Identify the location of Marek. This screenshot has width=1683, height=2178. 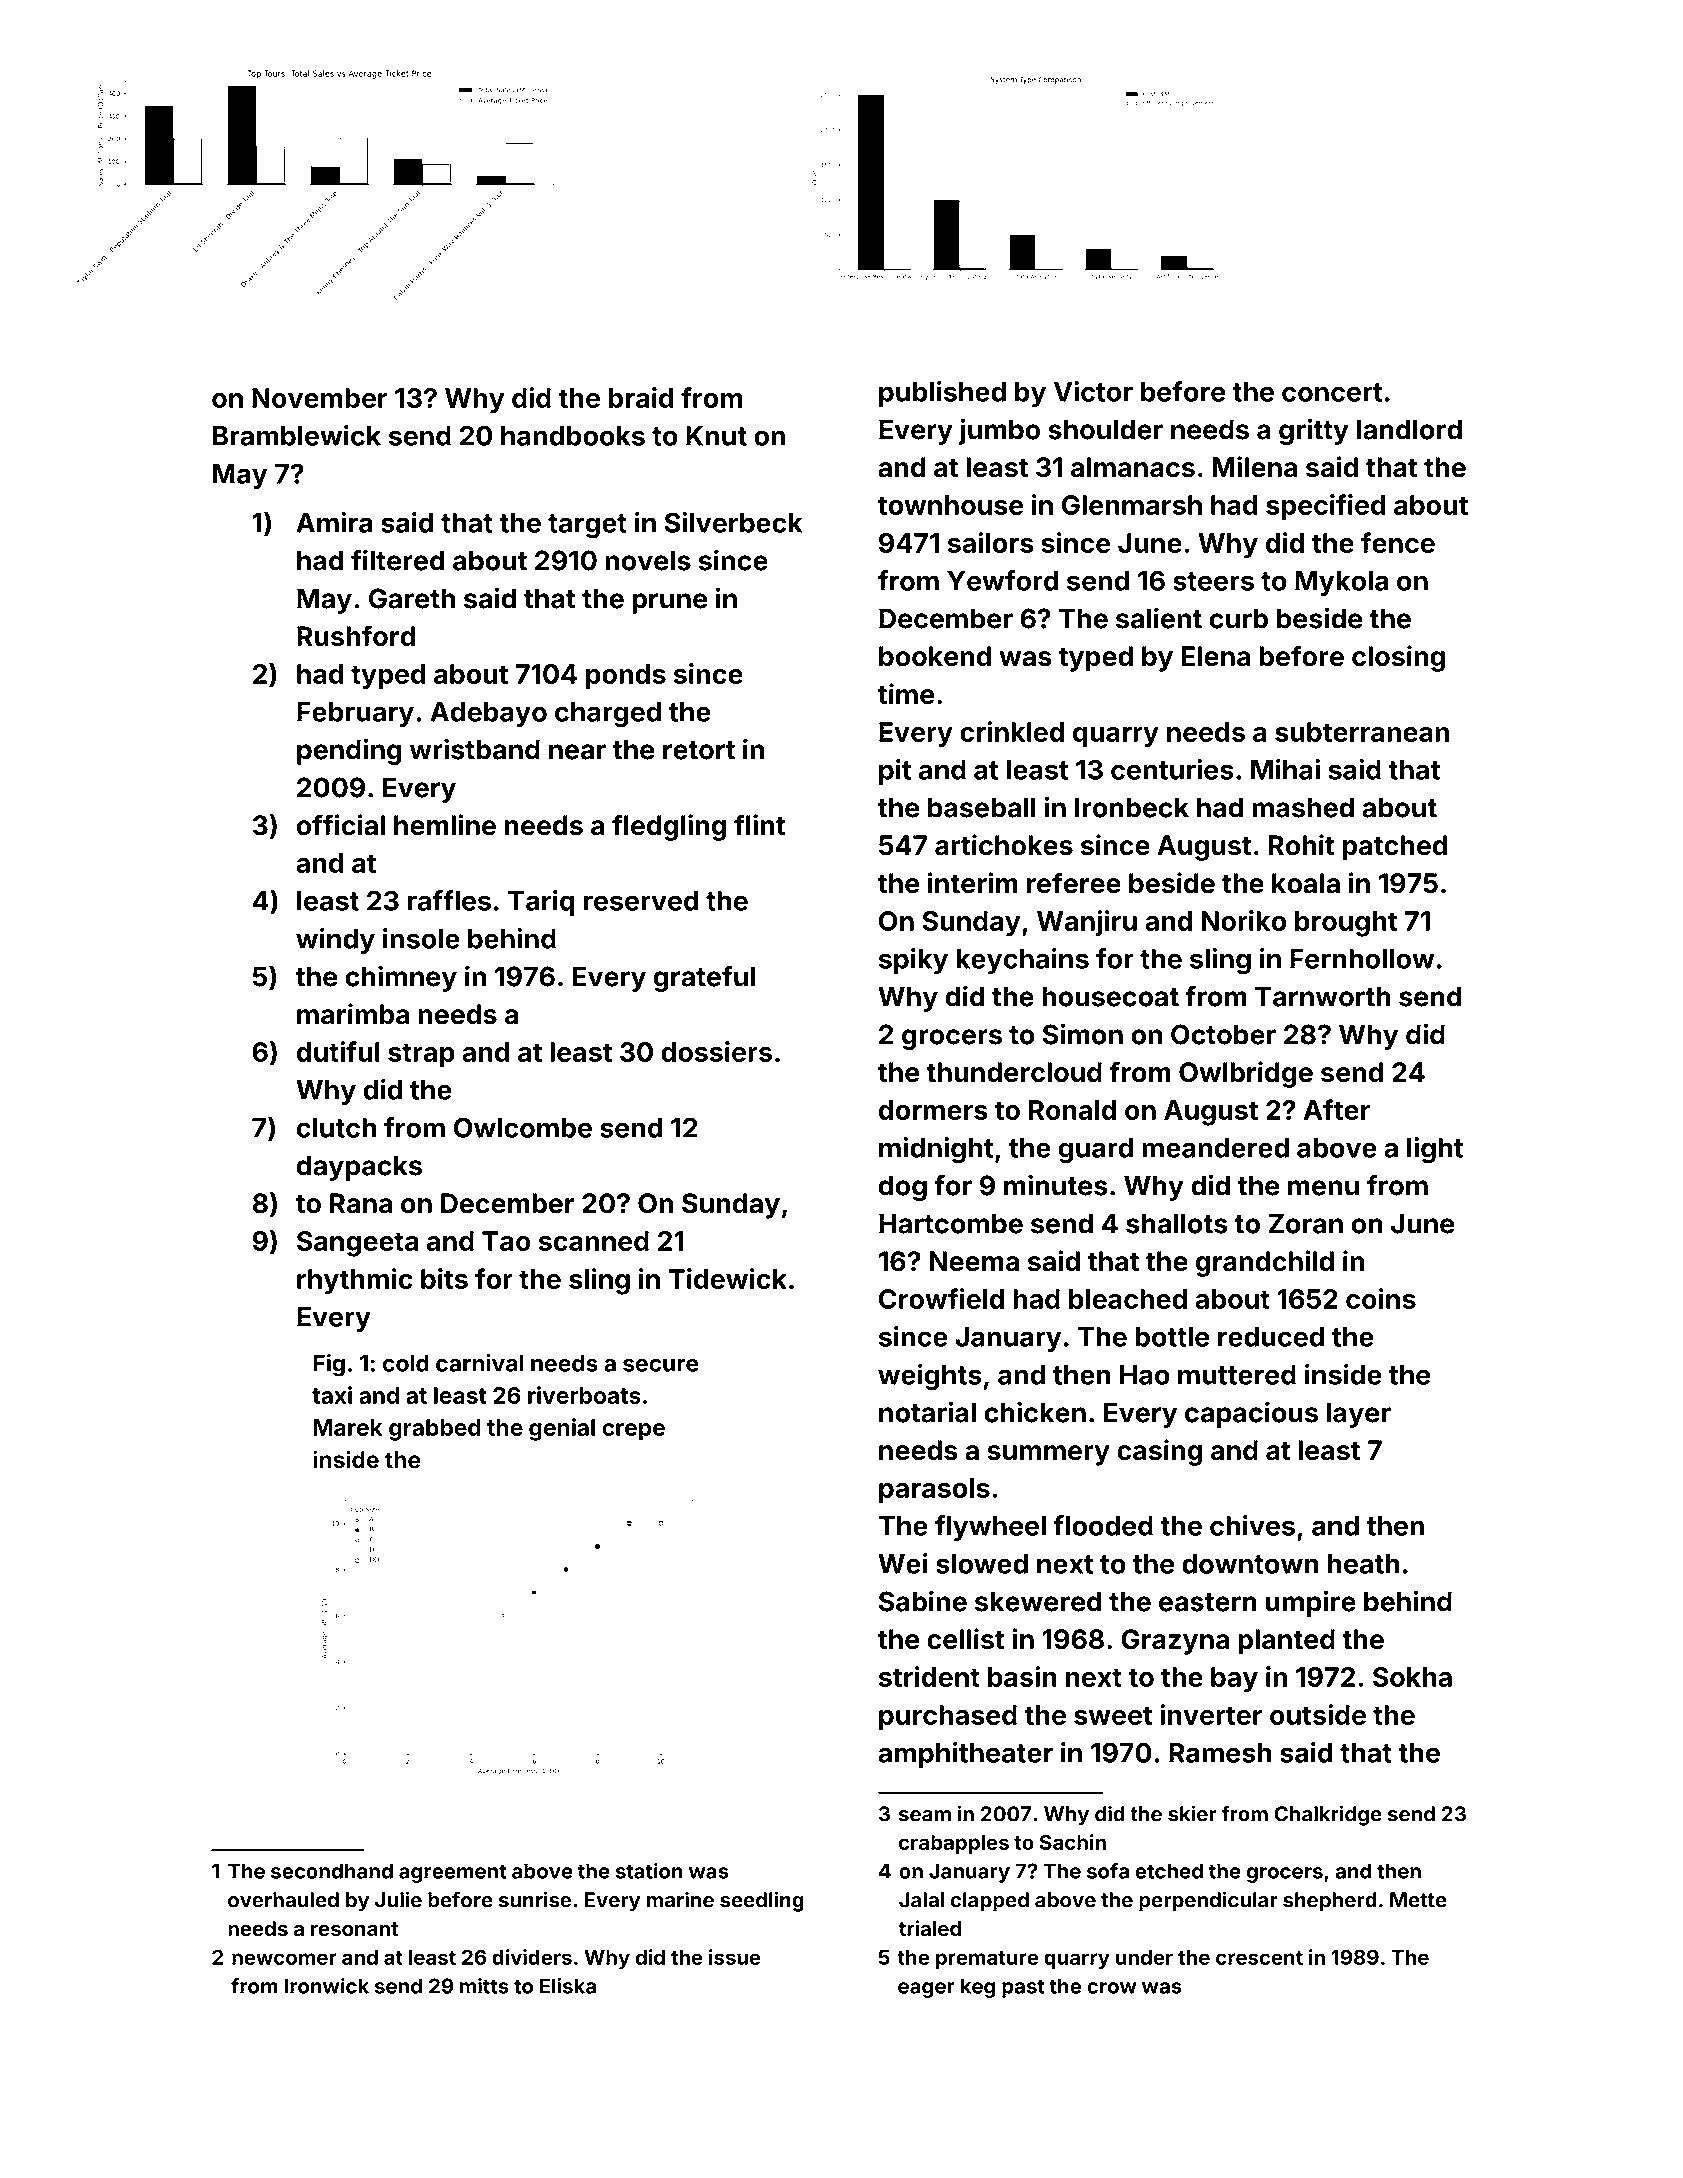
(348, 1427).
